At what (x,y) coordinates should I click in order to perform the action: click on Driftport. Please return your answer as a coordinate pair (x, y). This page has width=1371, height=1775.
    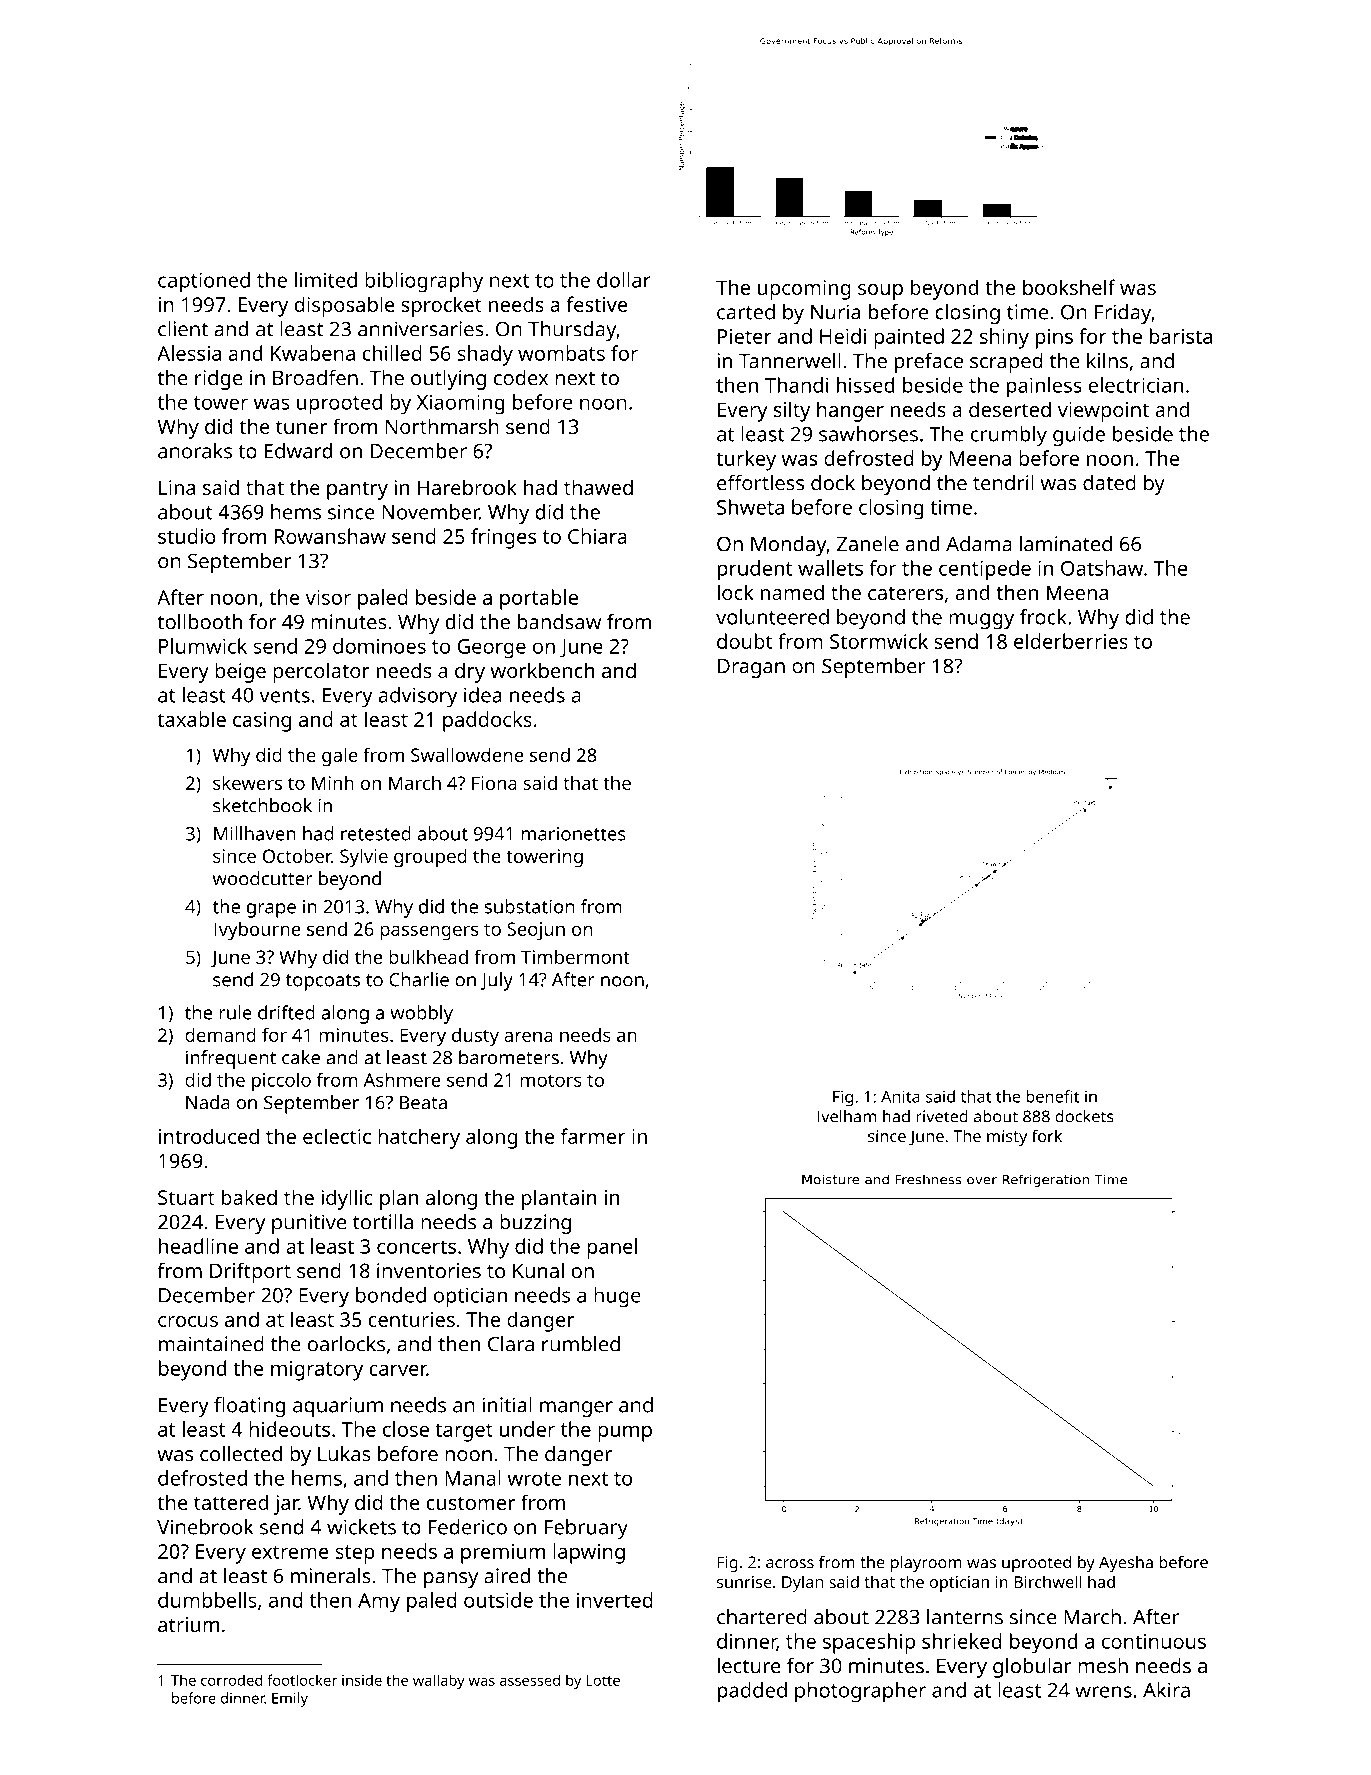
    Looking at the image, I should click on (250, 1272).
